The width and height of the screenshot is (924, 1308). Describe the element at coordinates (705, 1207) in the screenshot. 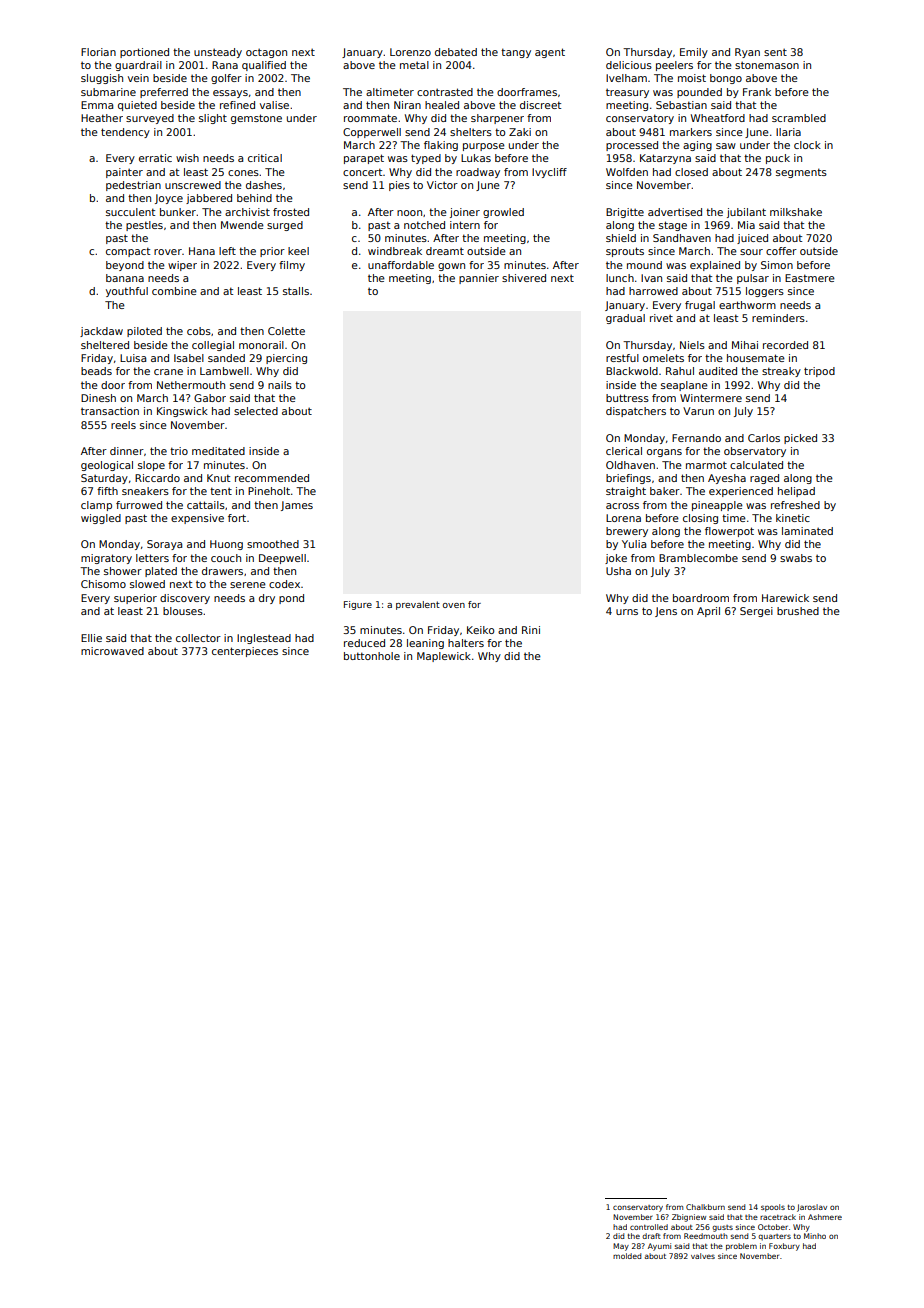

I see `Chalkburn` at that location.
